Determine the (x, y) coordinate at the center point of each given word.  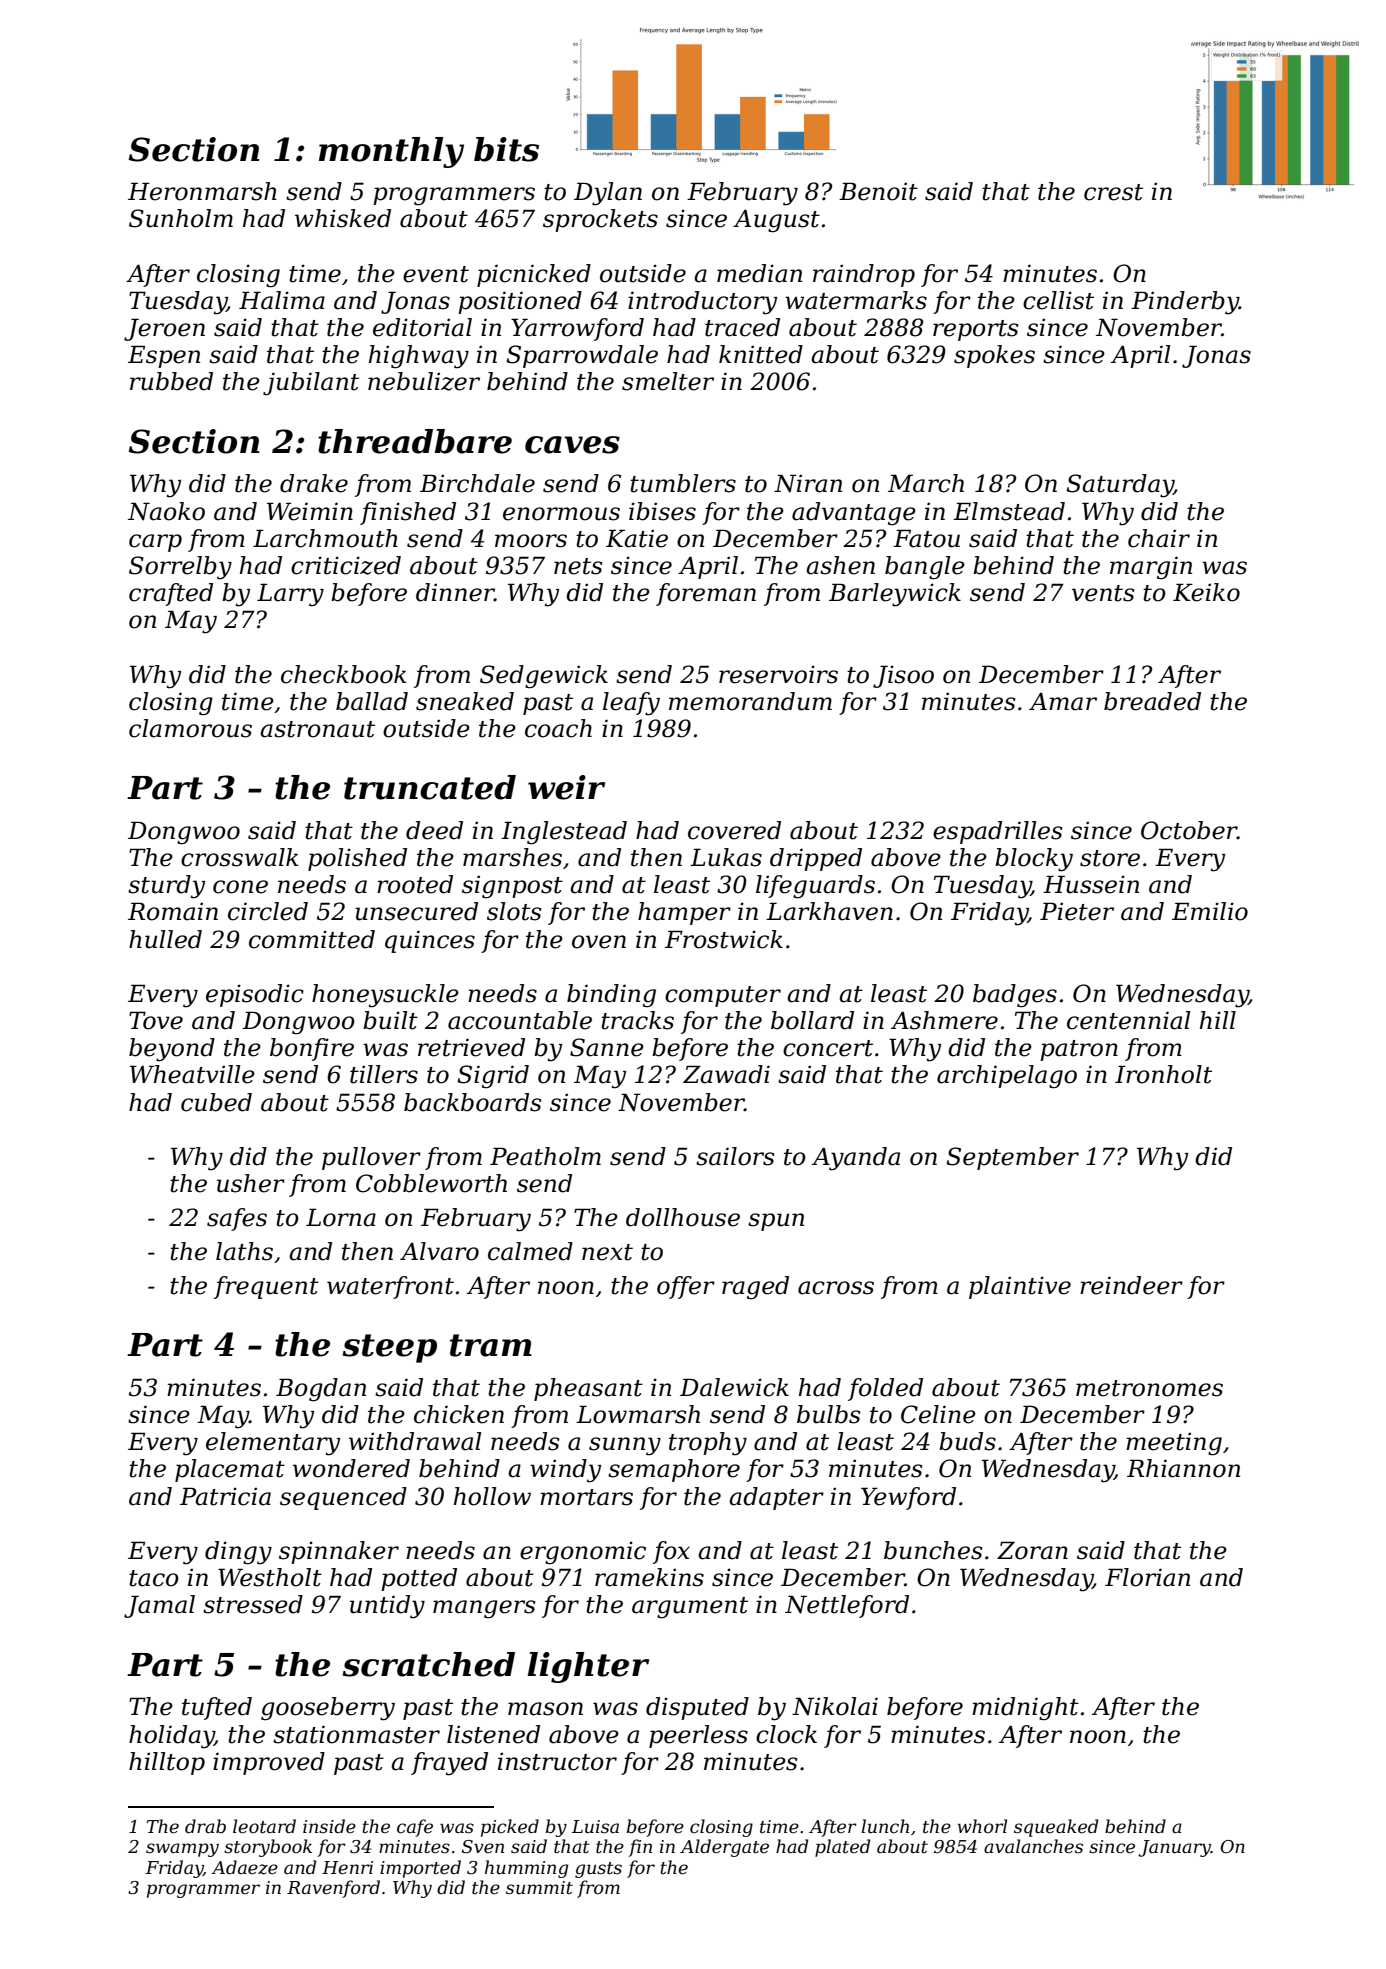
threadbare (415, 441)
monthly (391, 152)
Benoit (878, 191)
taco (154, 1578)
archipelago (1007, 1077)
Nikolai (835, 1706)
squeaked (1056, 1828)
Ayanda (856, 1159)
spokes (994, 356)
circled (268, 911)
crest (1113, 192)
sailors (735, 1156)
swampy (182, 1850)
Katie (637, 538)
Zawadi (726, 1074)
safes (237, 1219)
